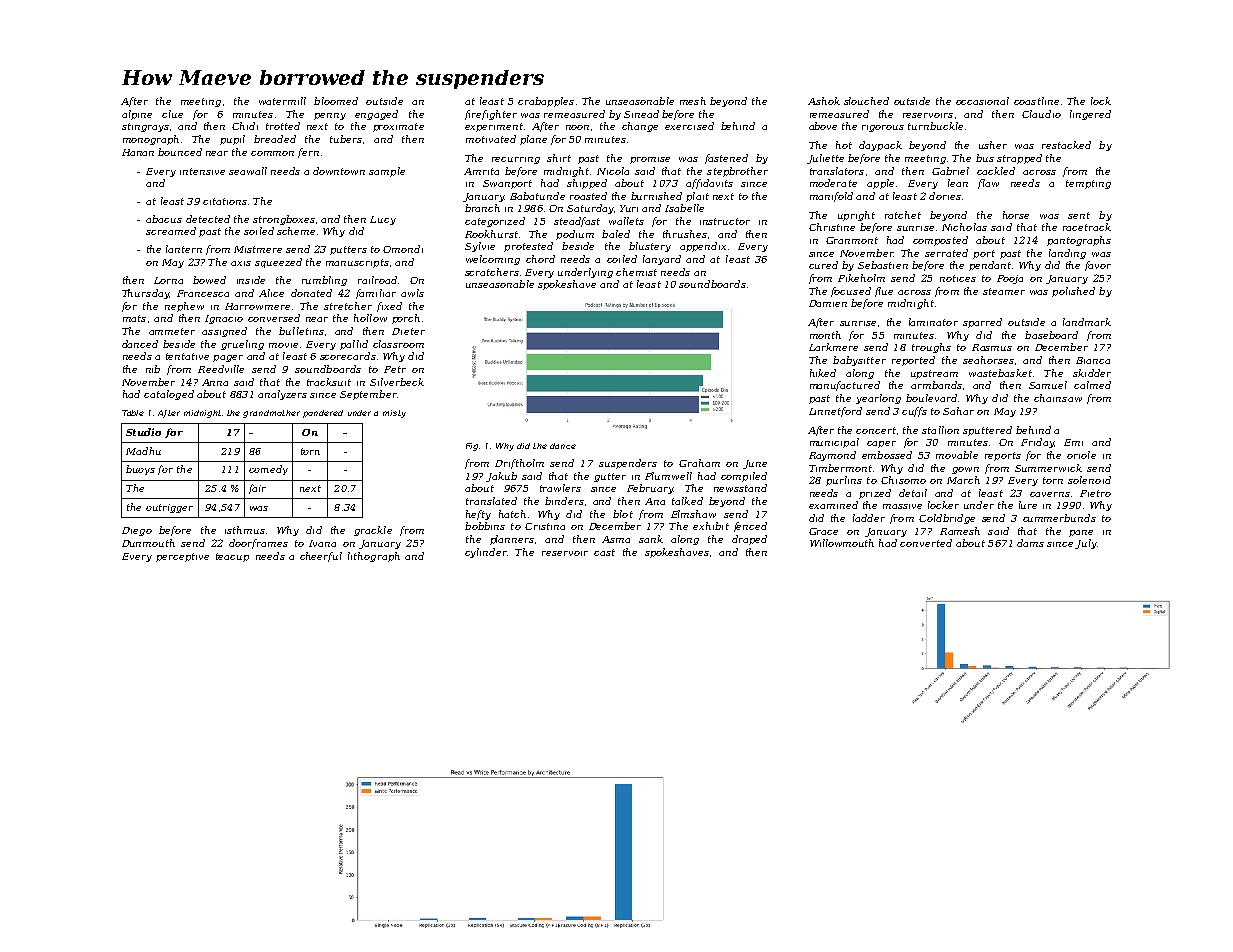 Image resolution: width=1233 pixels, height=952 pixels. Describe the element at coordinates (1030, 543) in the screenshot. I see `dams` at that location.
